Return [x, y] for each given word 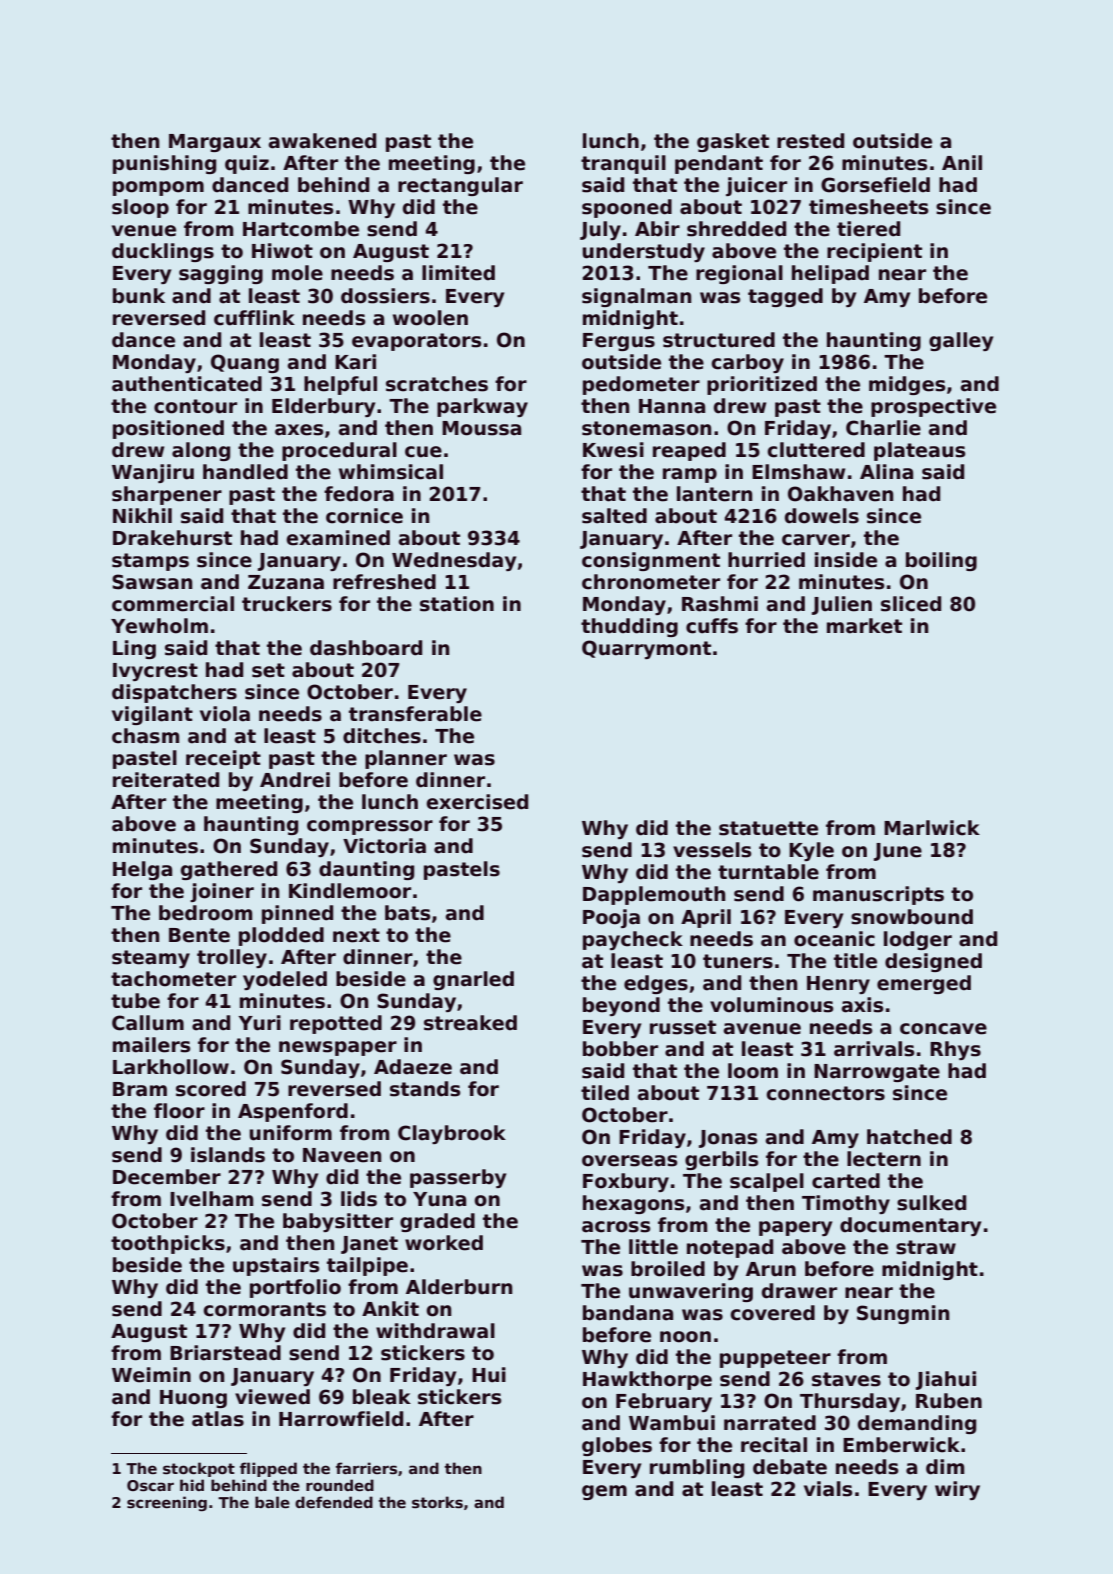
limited [458, 273]
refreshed [384, 582]
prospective [933, 407]
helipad [830, 274]
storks [437, 1502]
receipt [223, 759]
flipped [268, 1469]
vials [828, 1489]
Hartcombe [301, 229]
